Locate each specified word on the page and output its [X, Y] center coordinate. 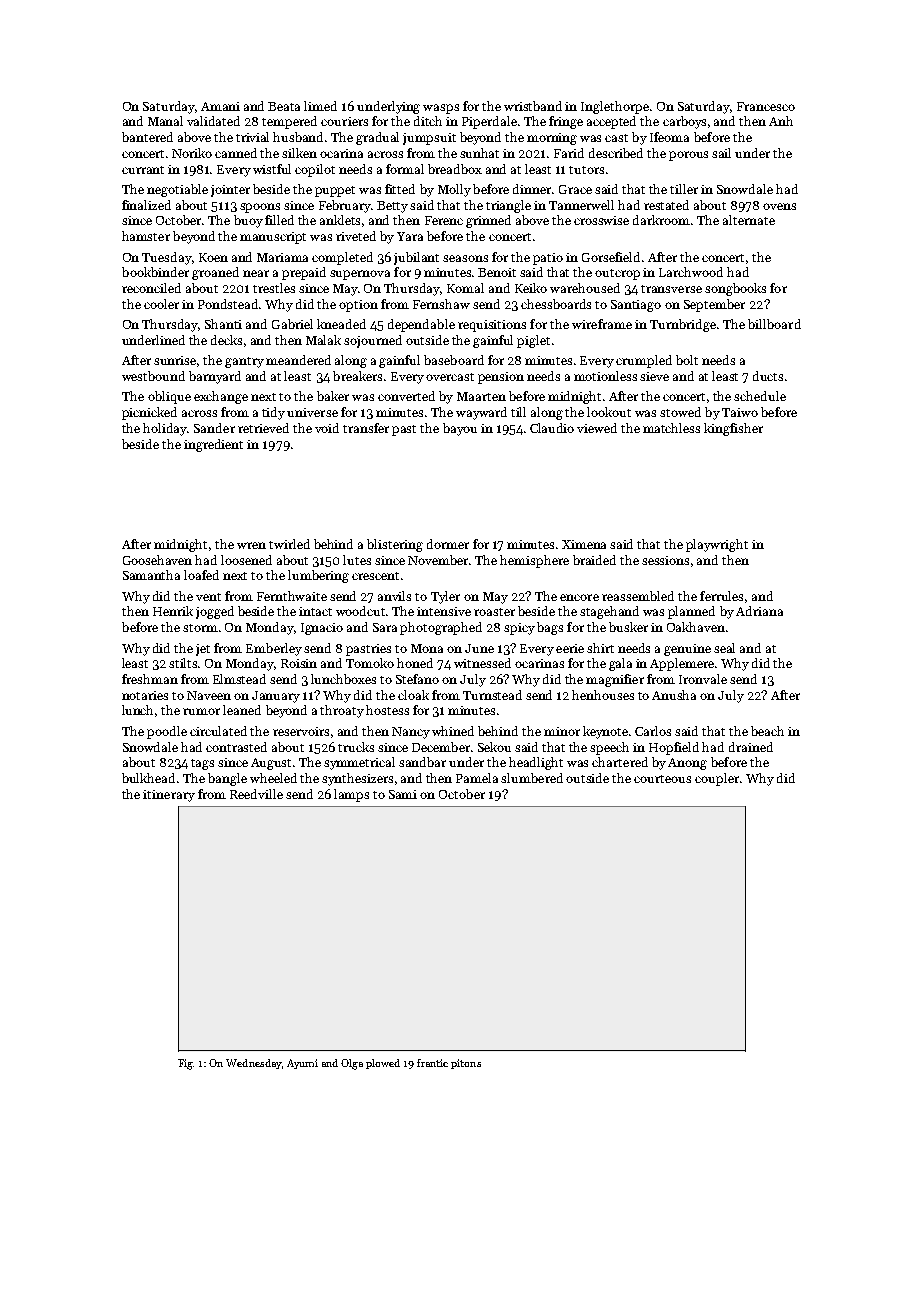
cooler [161, 304]
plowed [383, 1064]
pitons [466, 1064]
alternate [749, 220]
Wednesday [254, 1064]
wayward [481, 413]
